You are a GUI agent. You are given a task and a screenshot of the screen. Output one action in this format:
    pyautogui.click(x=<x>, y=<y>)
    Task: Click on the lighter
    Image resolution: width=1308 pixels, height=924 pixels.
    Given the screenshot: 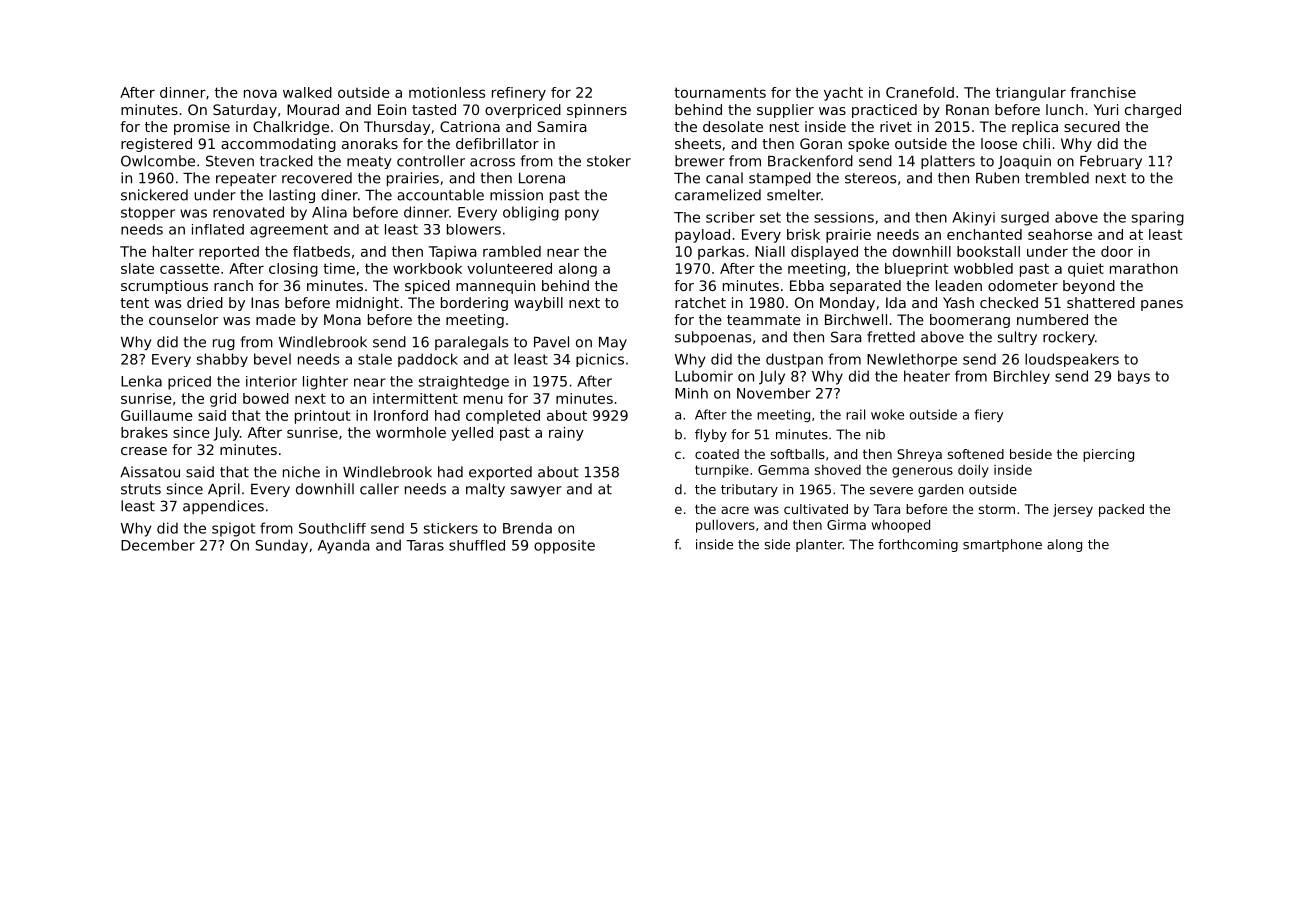 What is the action you would take?
    pyautogui.click(x=325, y=383)
